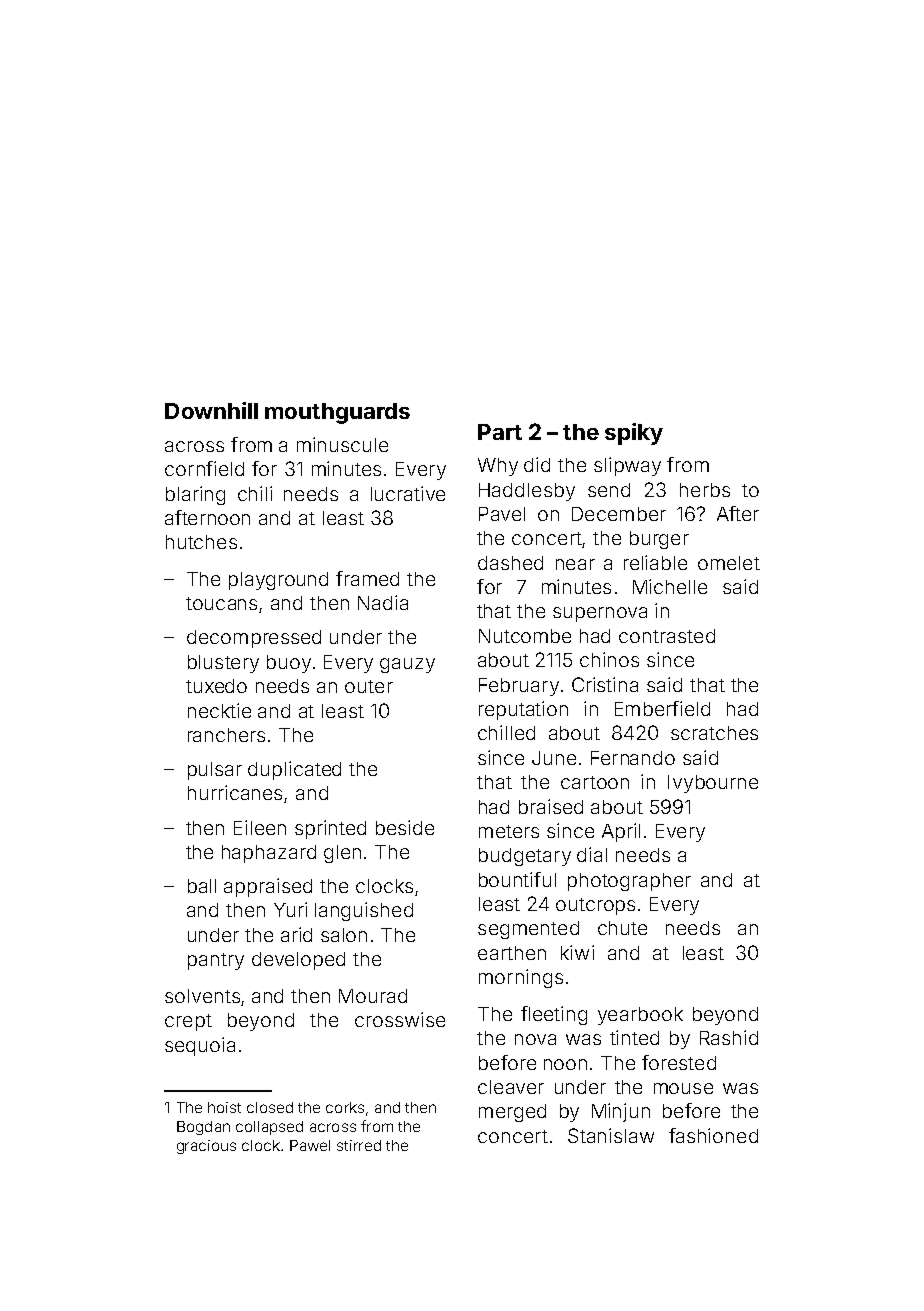 This screenshot has height=1311, width=924. Describe the element at coordinates (577, 952) in the screenshot. I see `kiwi` at that location.
